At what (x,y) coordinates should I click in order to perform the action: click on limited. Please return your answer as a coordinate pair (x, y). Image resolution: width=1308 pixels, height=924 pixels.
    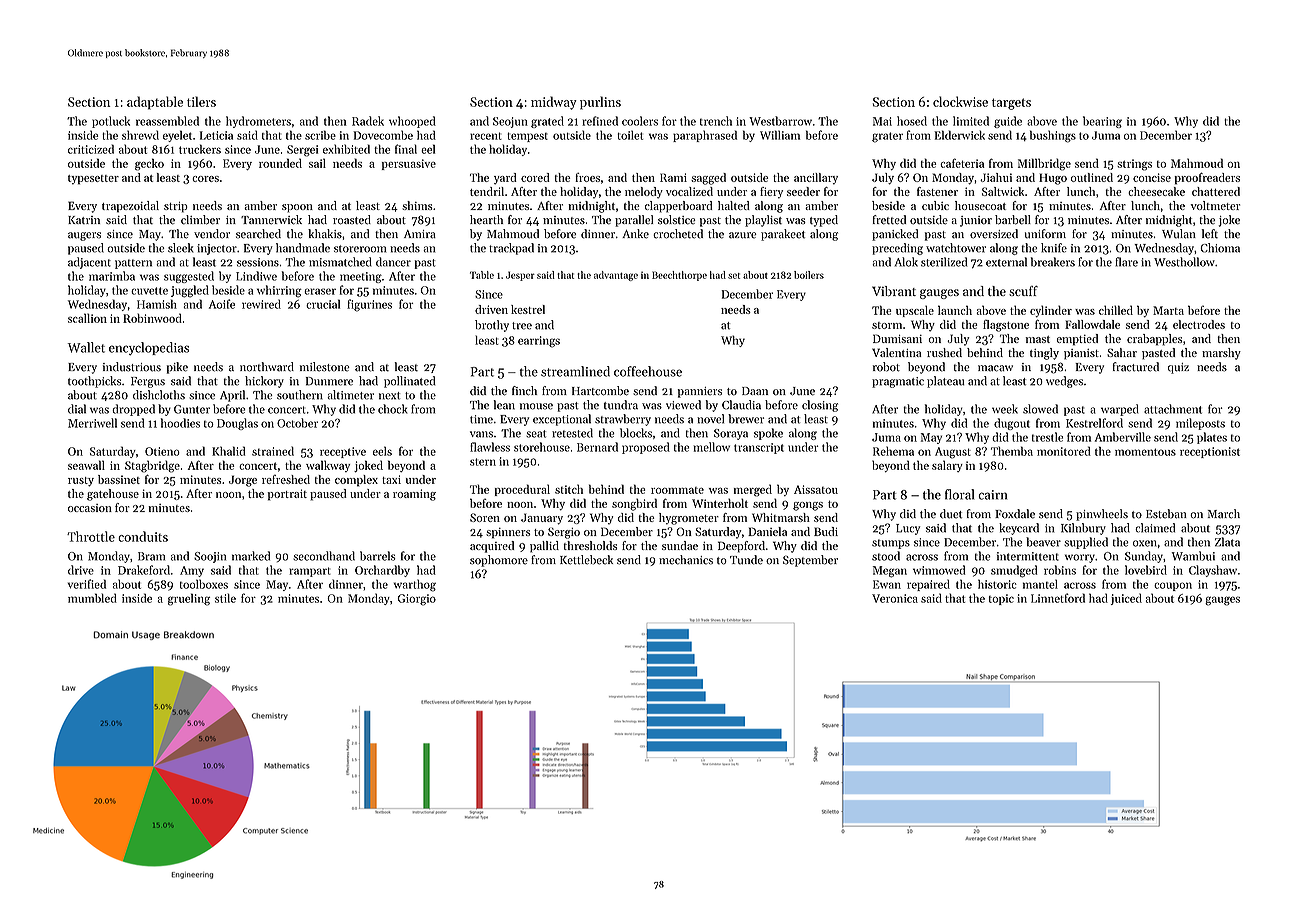
    Looking at the image, I should click on (971, 121).
